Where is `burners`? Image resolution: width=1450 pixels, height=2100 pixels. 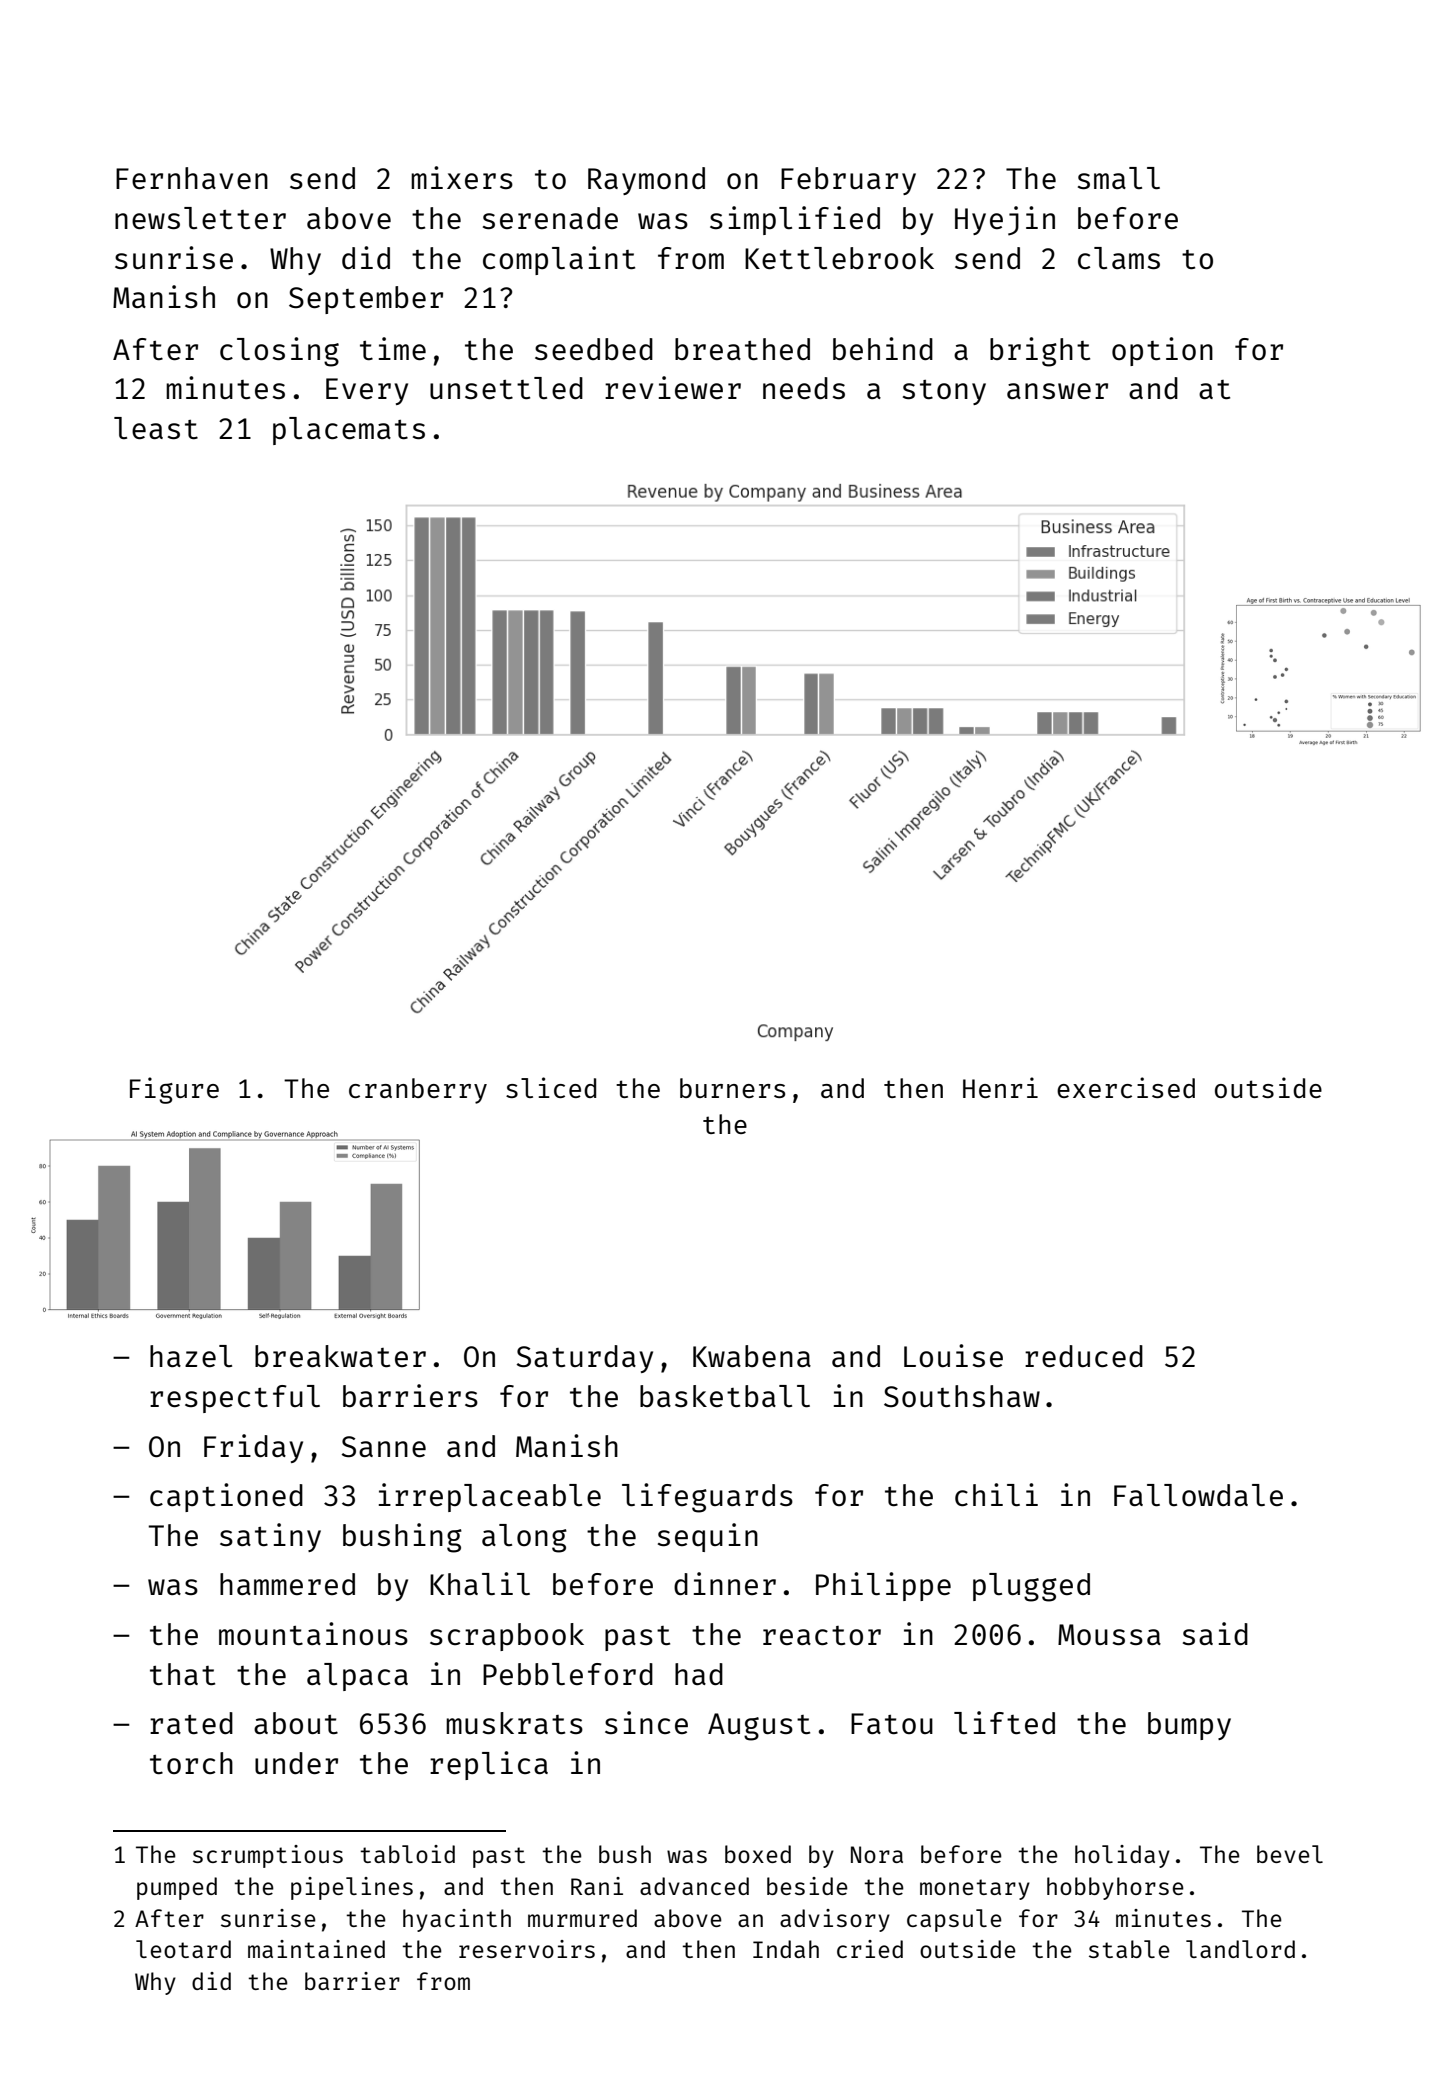
burners is located at coordinates (732, 1088).
